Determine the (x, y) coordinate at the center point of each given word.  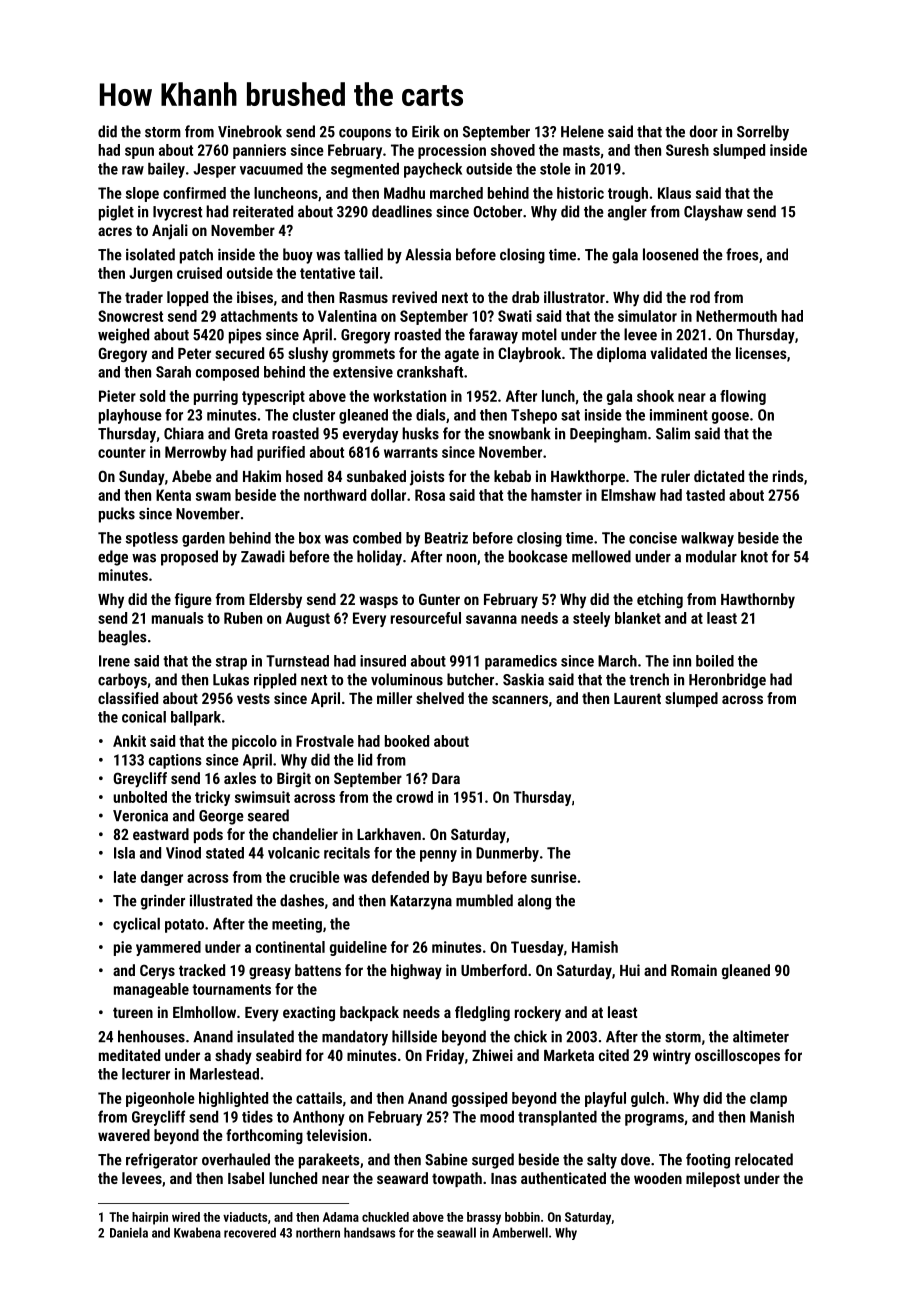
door (704, 131)
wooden (658, 1178)
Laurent (637, 698)
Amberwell (520, 1232)
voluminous (407, 679)
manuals (178, 618)
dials (431, 415)
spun (139, 153)
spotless (152, 539)
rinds (788, 476)
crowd (414, 797)
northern (318, 1232)
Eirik (426, 131)
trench (649, 679)
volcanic (294, 853)
